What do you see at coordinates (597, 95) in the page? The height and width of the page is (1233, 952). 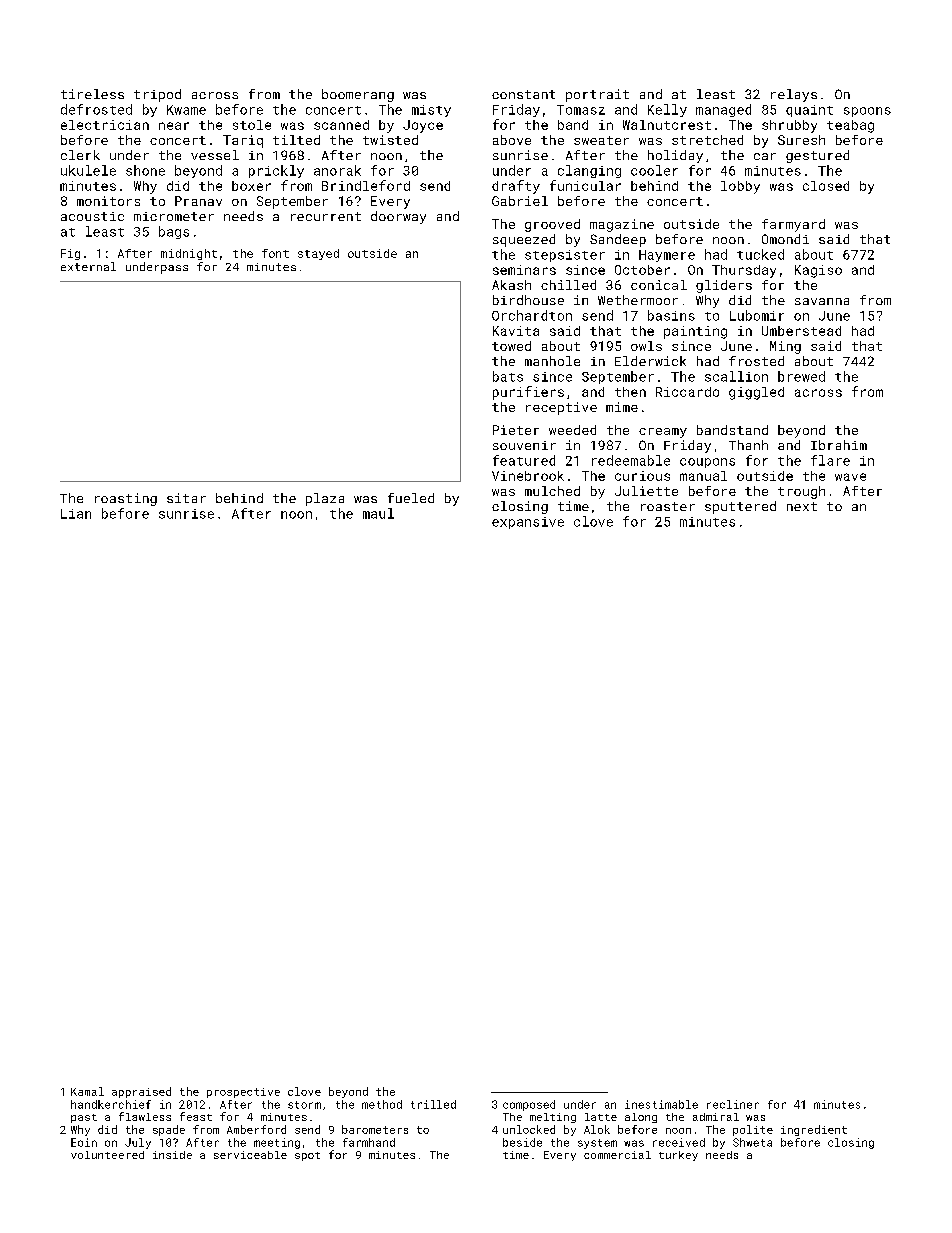 I see `portrait` at bounding box center [597, 95].
